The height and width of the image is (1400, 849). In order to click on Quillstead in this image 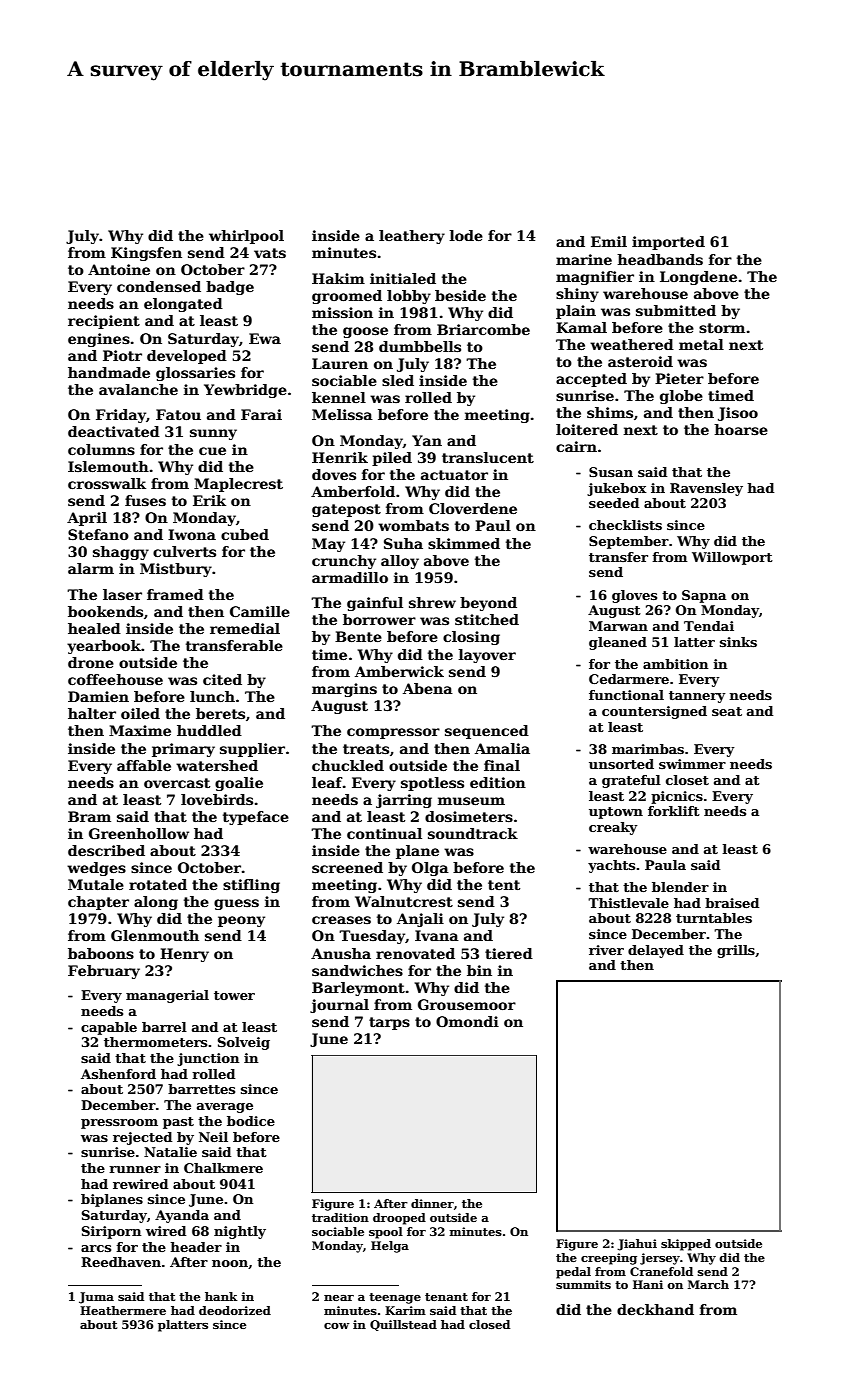, I will do `click(403, 1325)`.
